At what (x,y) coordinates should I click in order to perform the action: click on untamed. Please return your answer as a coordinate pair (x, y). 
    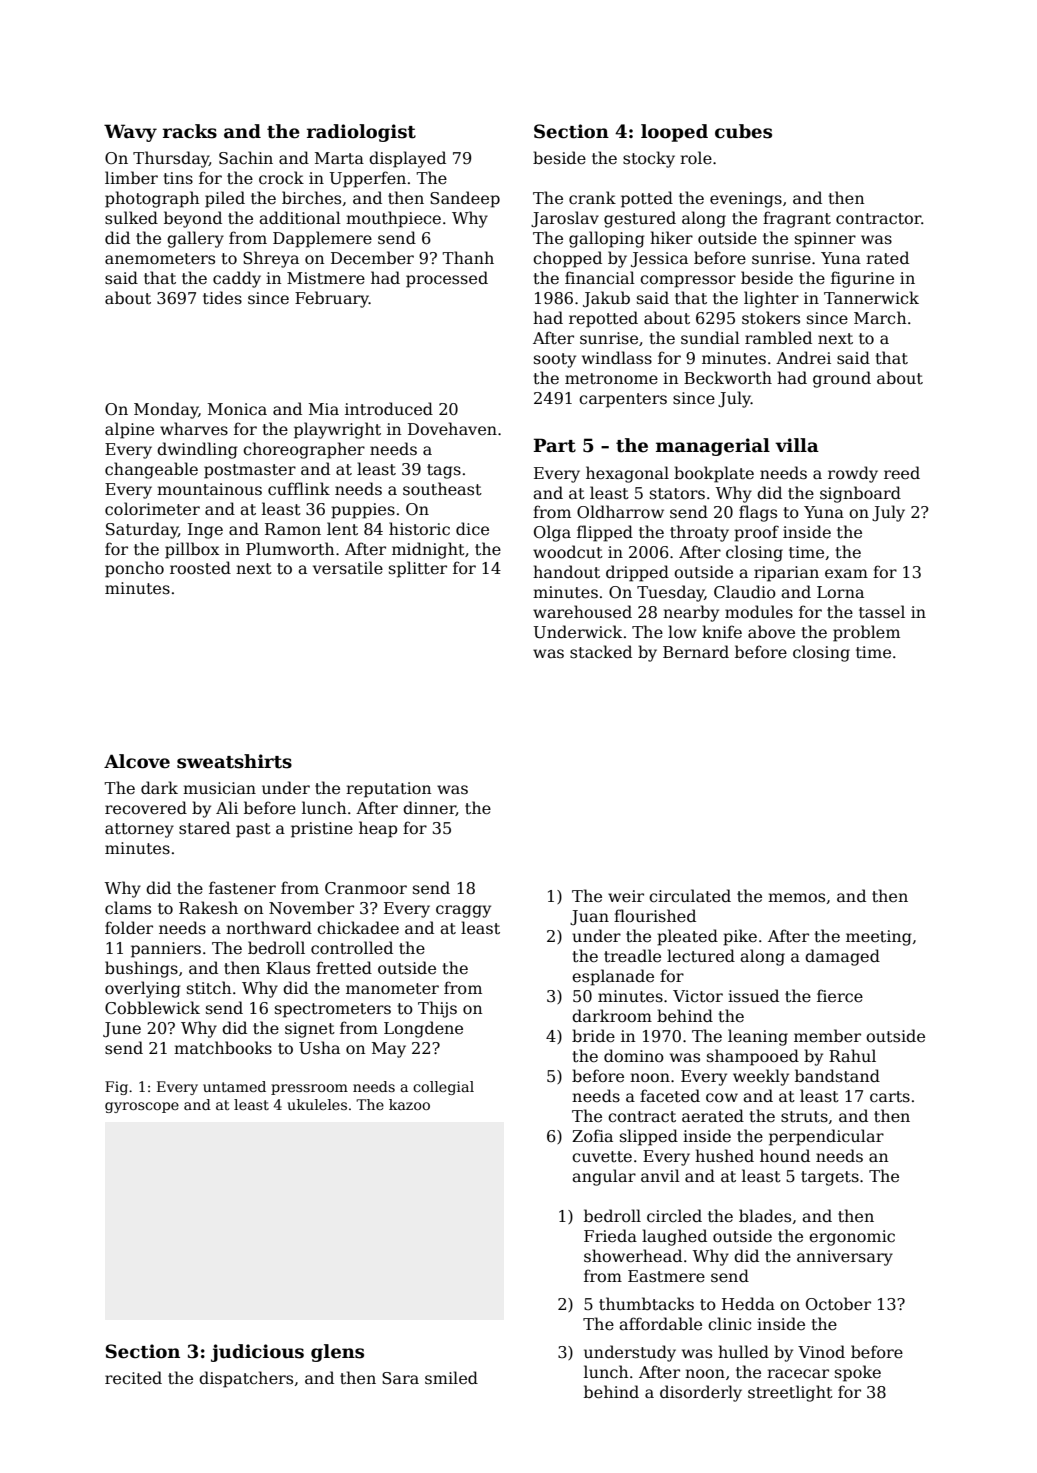
    Looking at the image, I should click on (234, 1086).
